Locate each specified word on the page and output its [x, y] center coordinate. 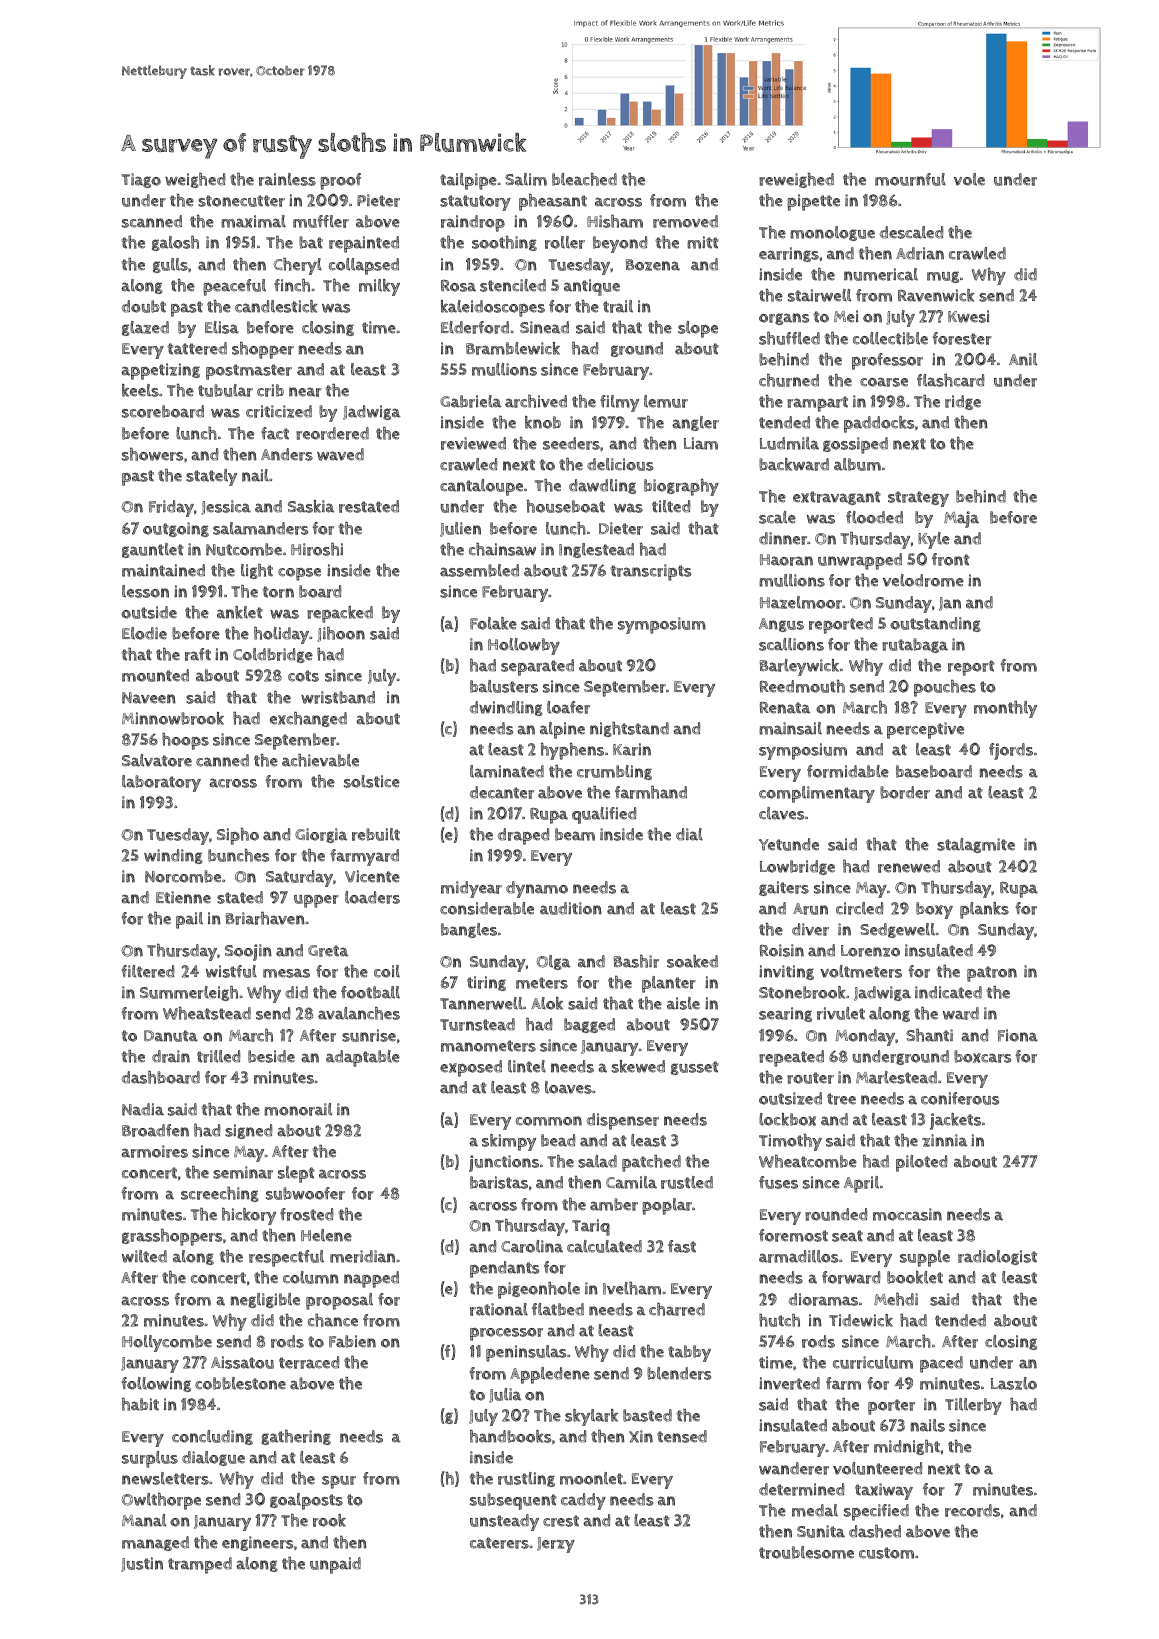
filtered [147, 971]
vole [969, 179]
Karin [632, 749]
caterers [499, 1543]
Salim [526, 179]
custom [886, 1553]
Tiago [141, 180]
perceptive [925, 730]
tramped [200, 1565]
